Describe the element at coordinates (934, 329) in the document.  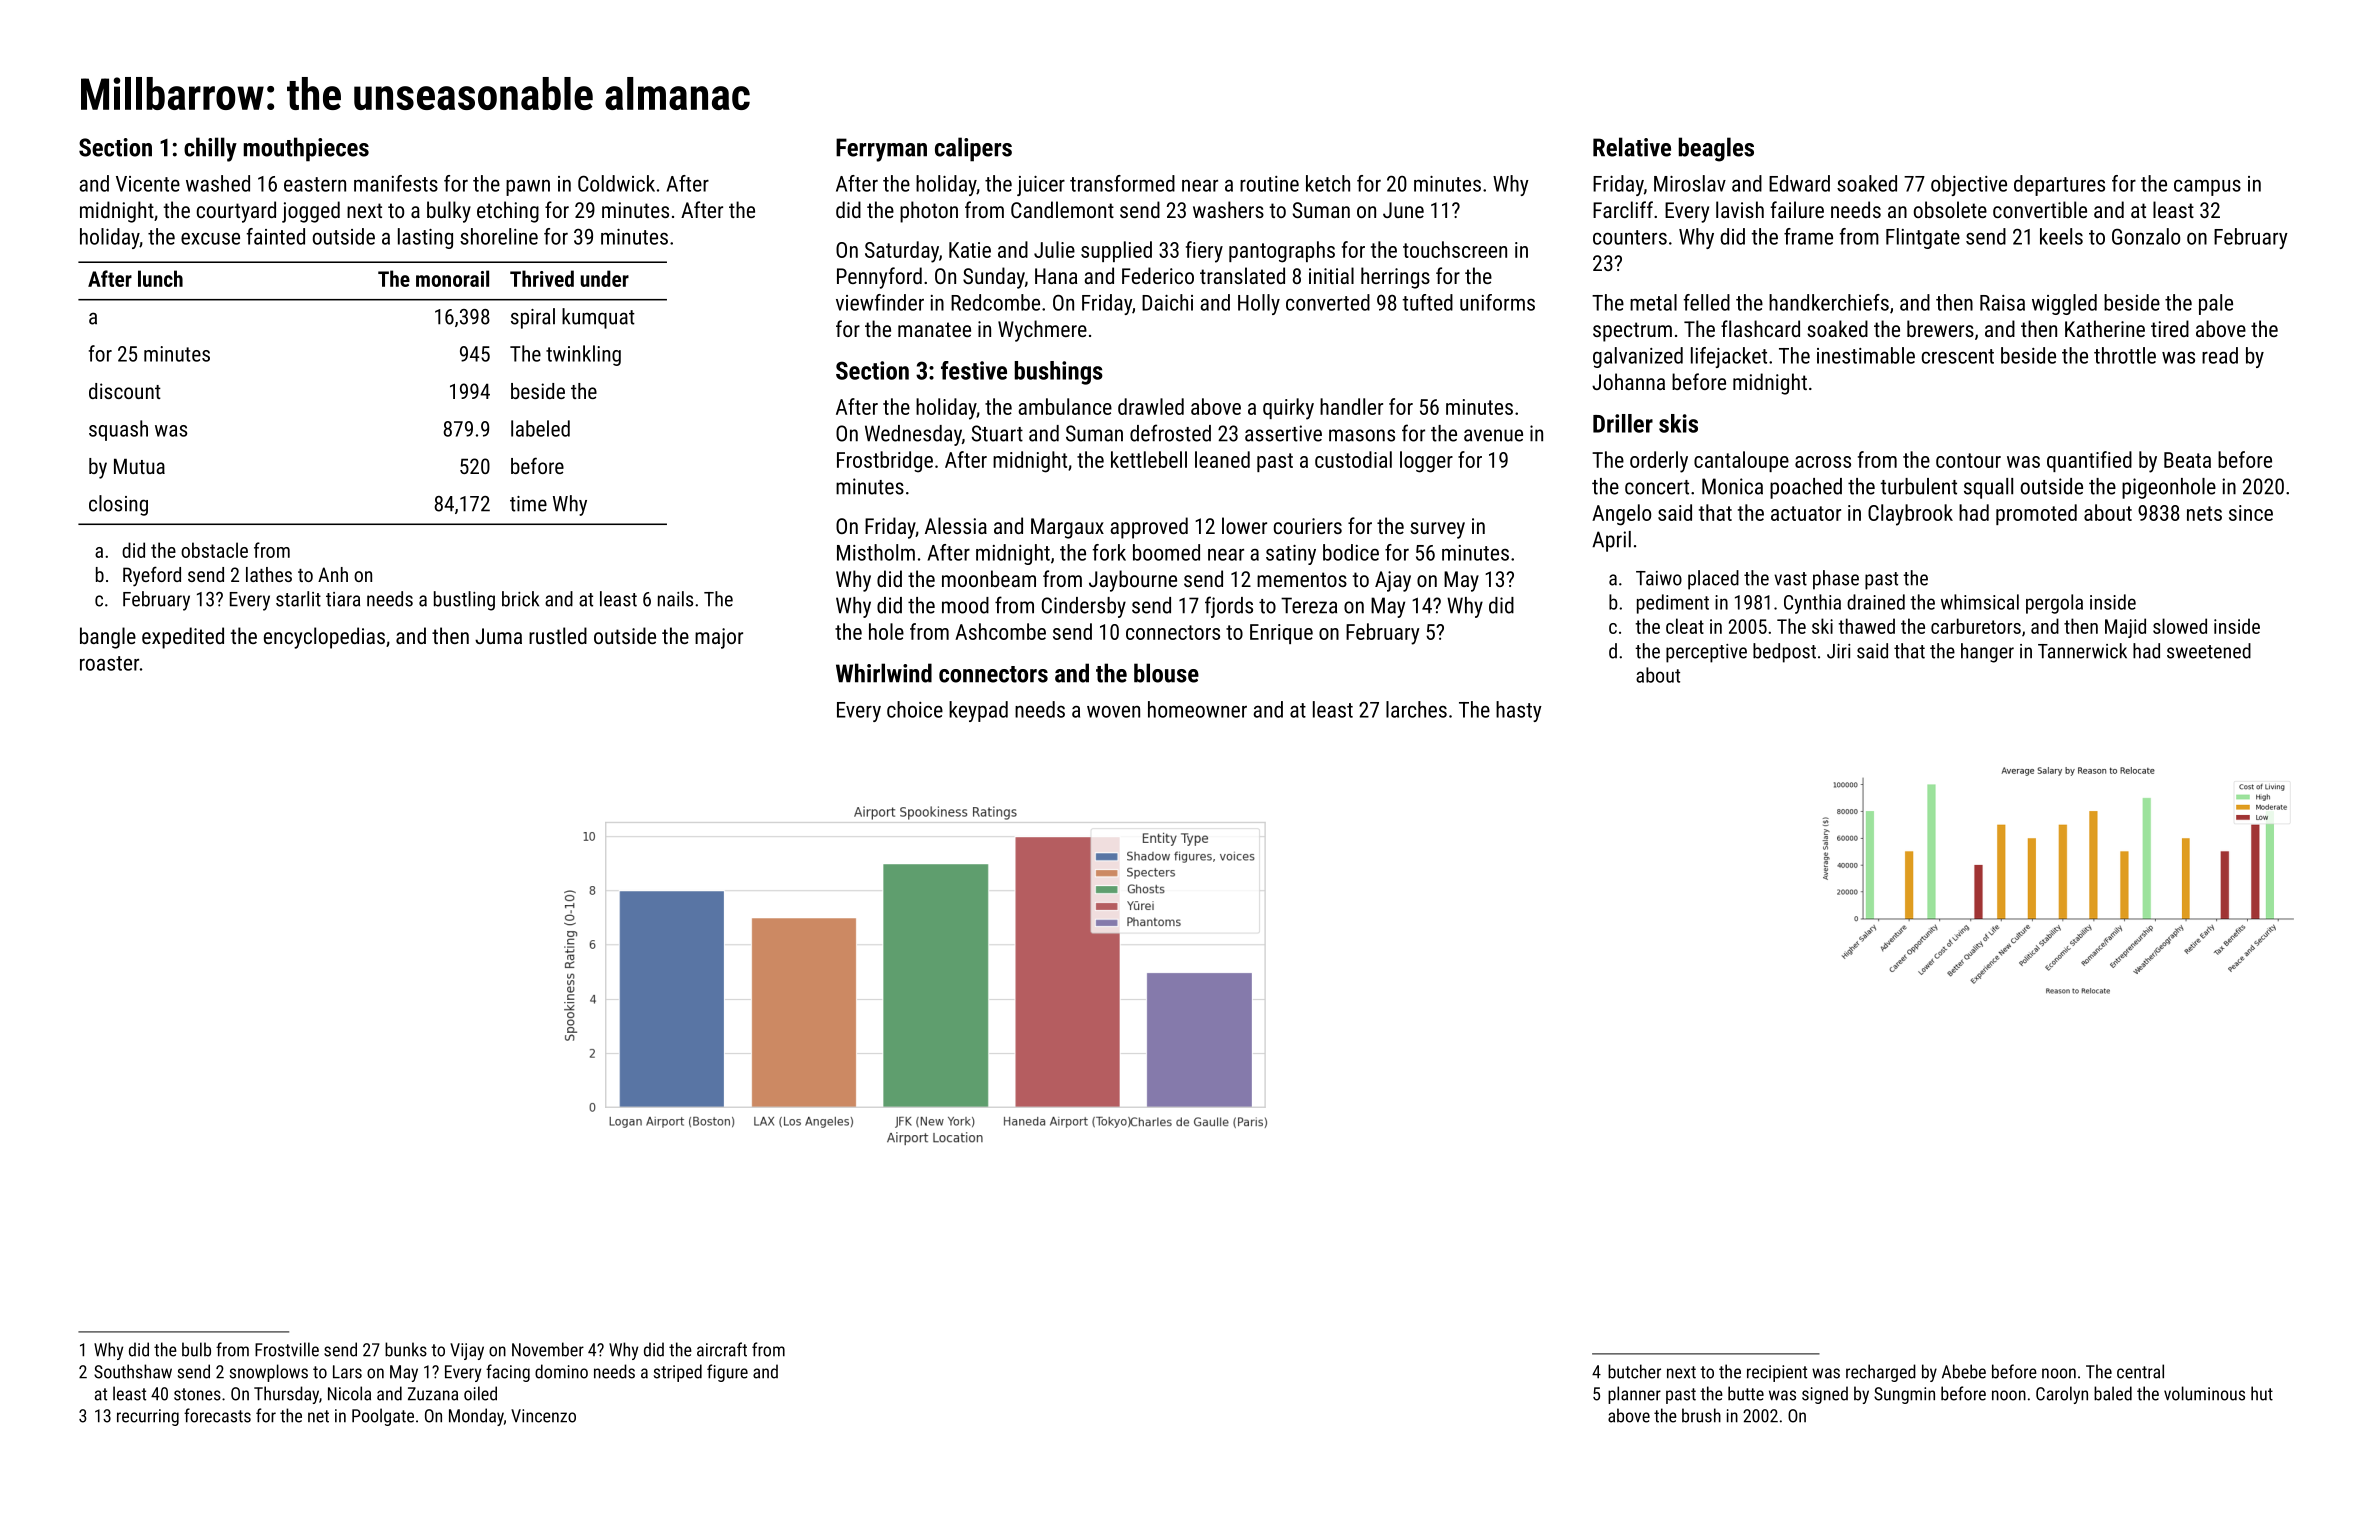
I see `manatee` at that location.
